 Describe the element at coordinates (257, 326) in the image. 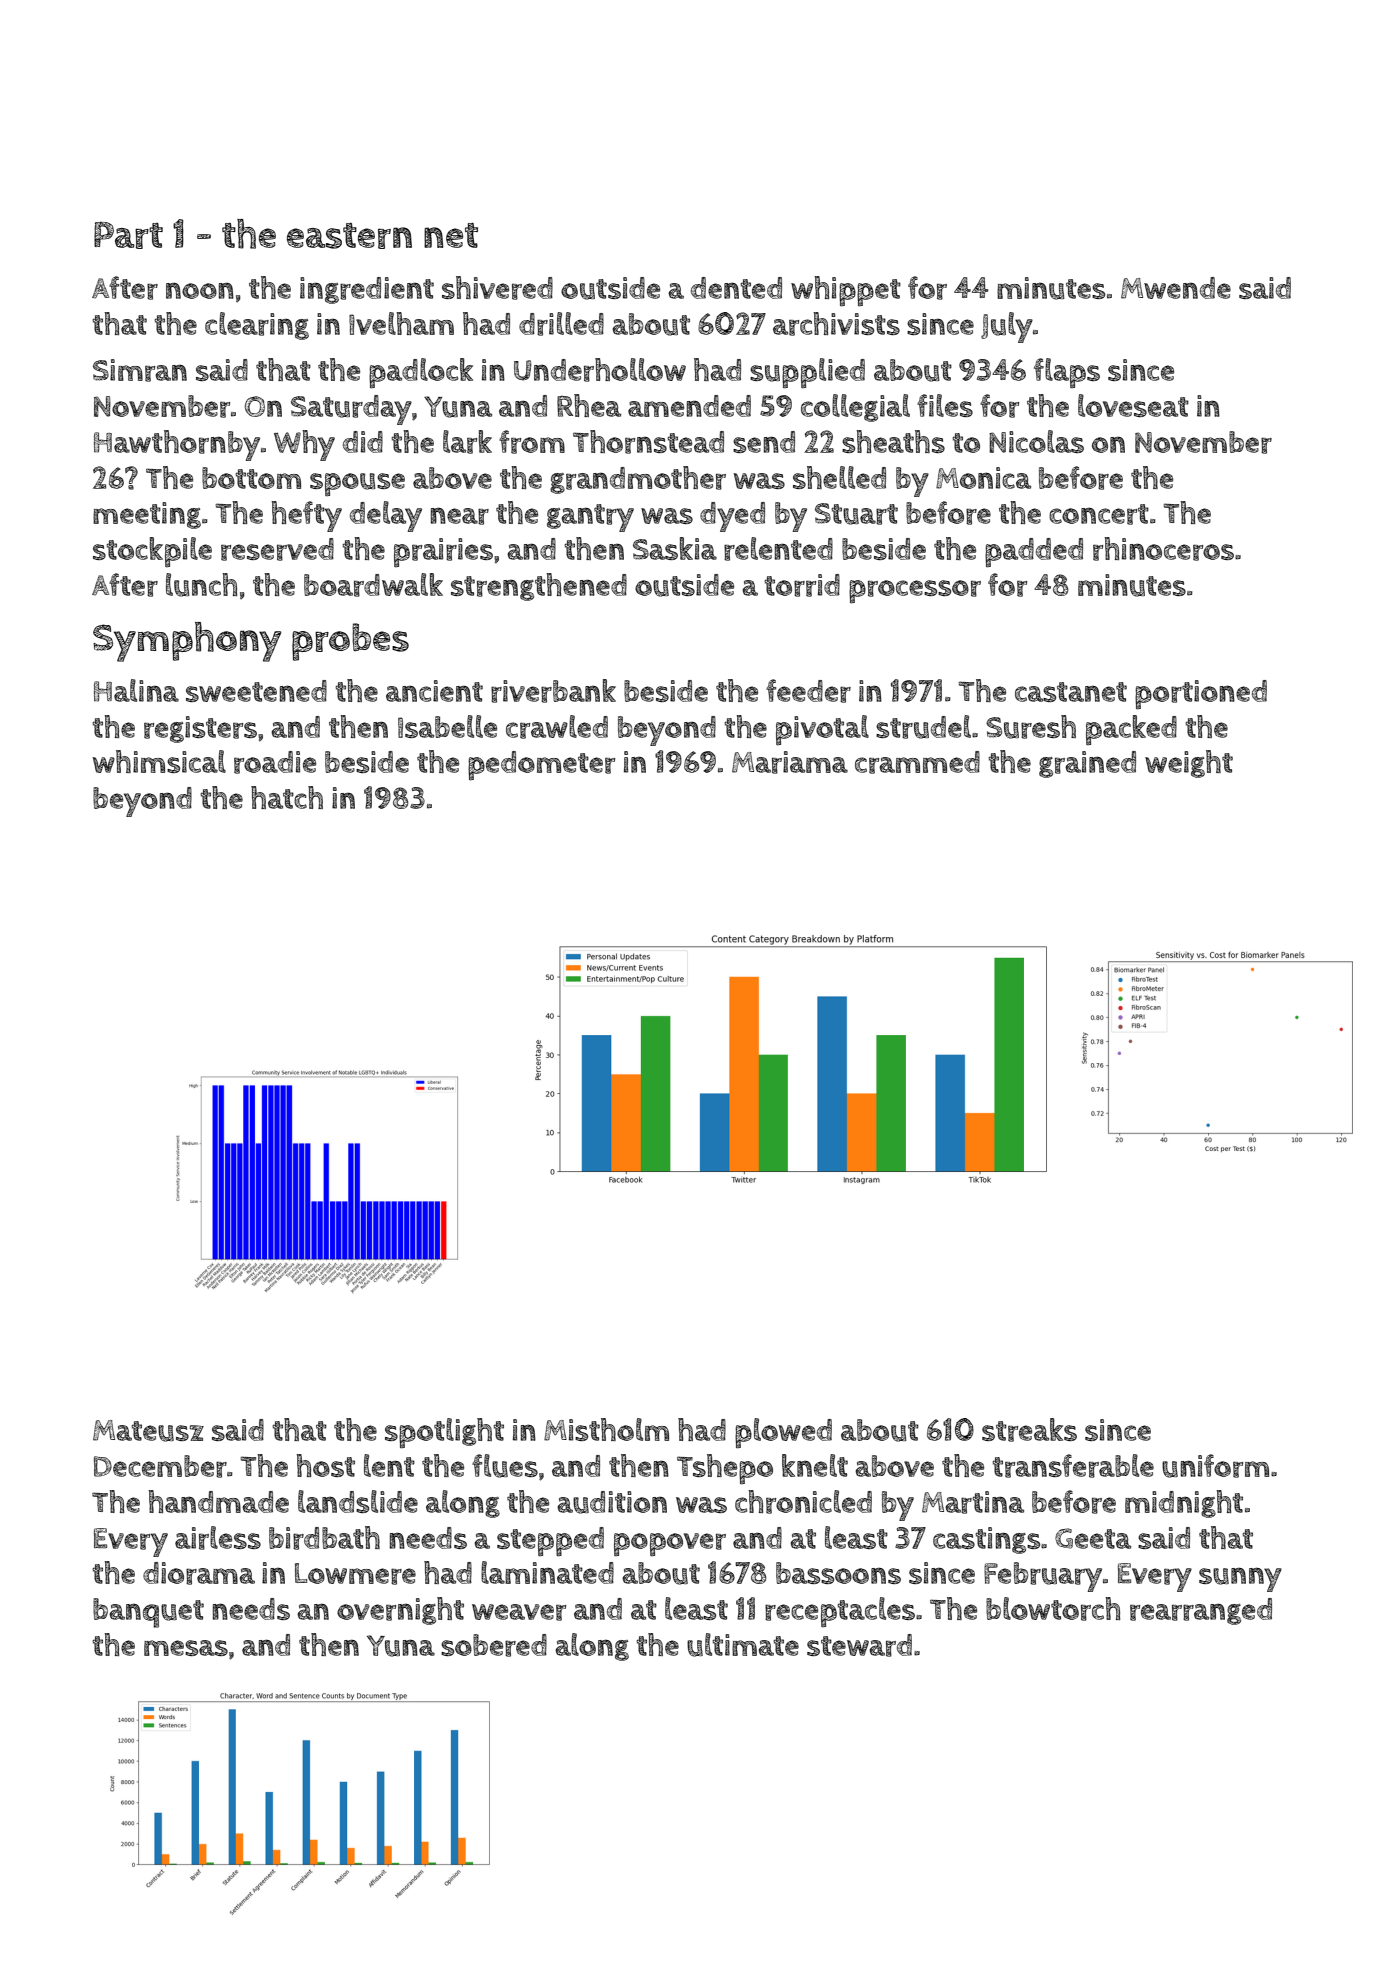

I see `clearing` at that location.
